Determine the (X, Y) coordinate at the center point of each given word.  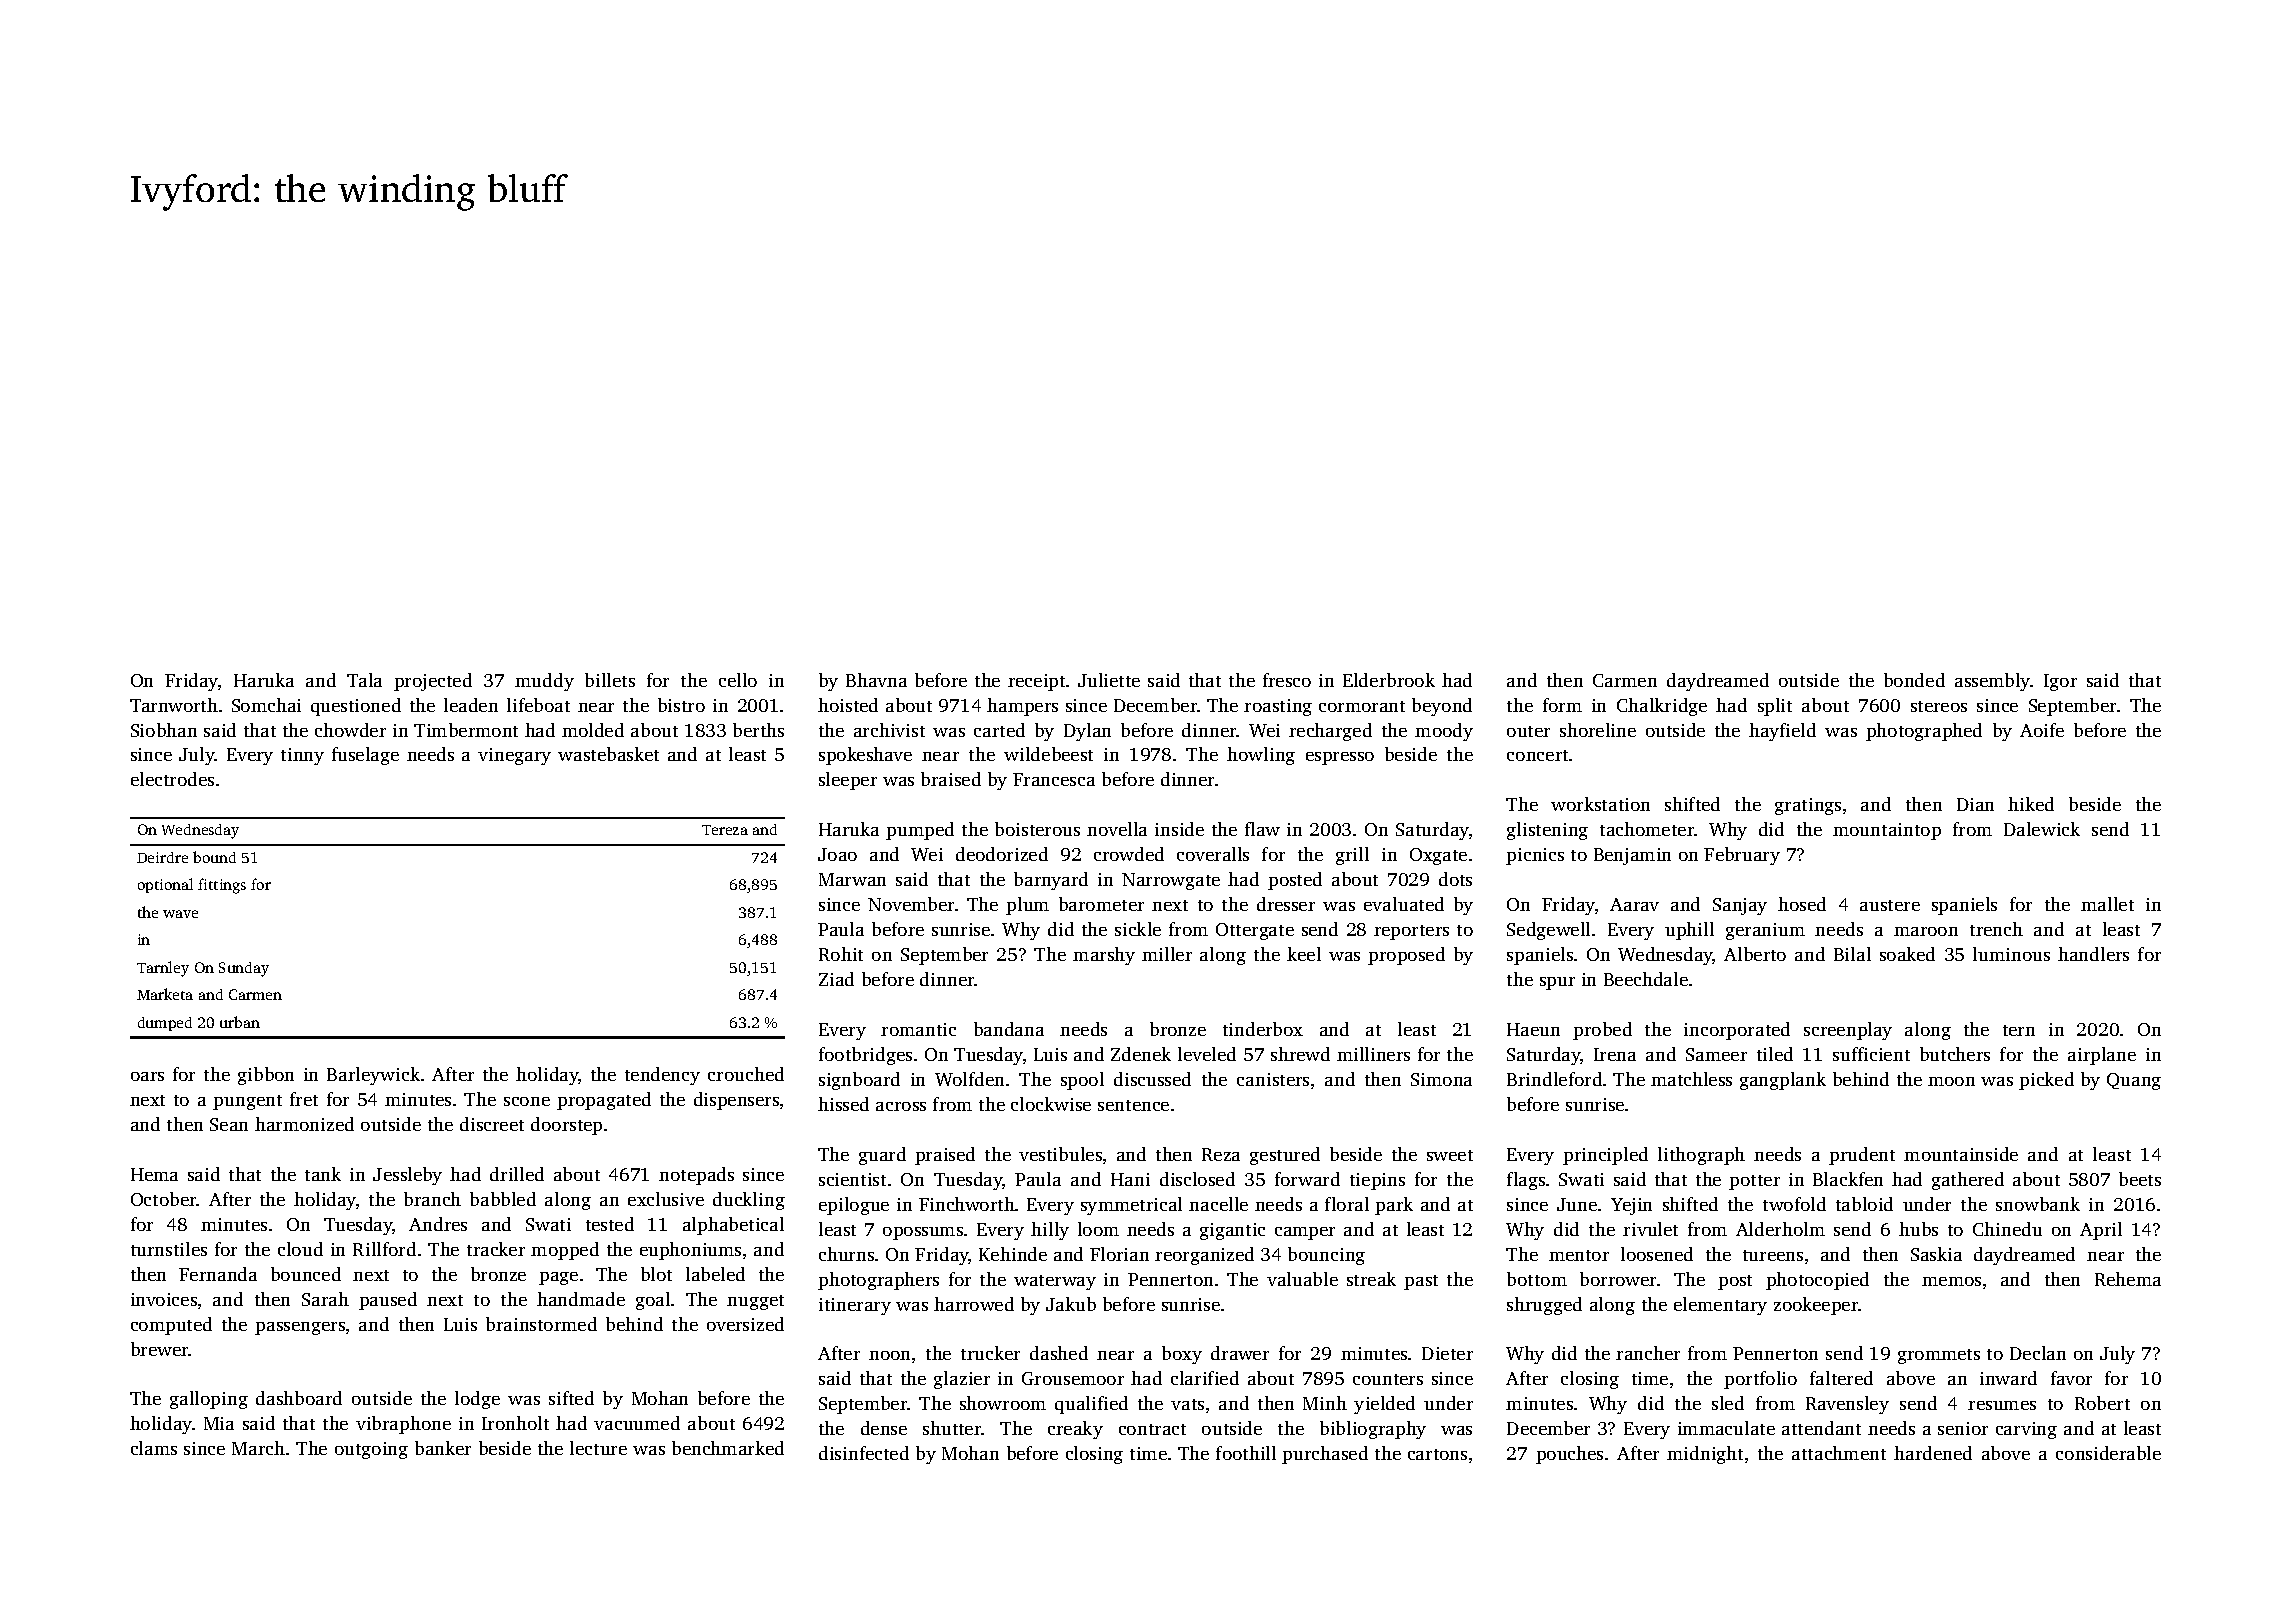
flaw (1262, 829)
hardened (1933, 1453)
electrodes (172, 779)
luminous (2011, 954)
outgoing (371, 1450)
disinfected (864, 1453)
